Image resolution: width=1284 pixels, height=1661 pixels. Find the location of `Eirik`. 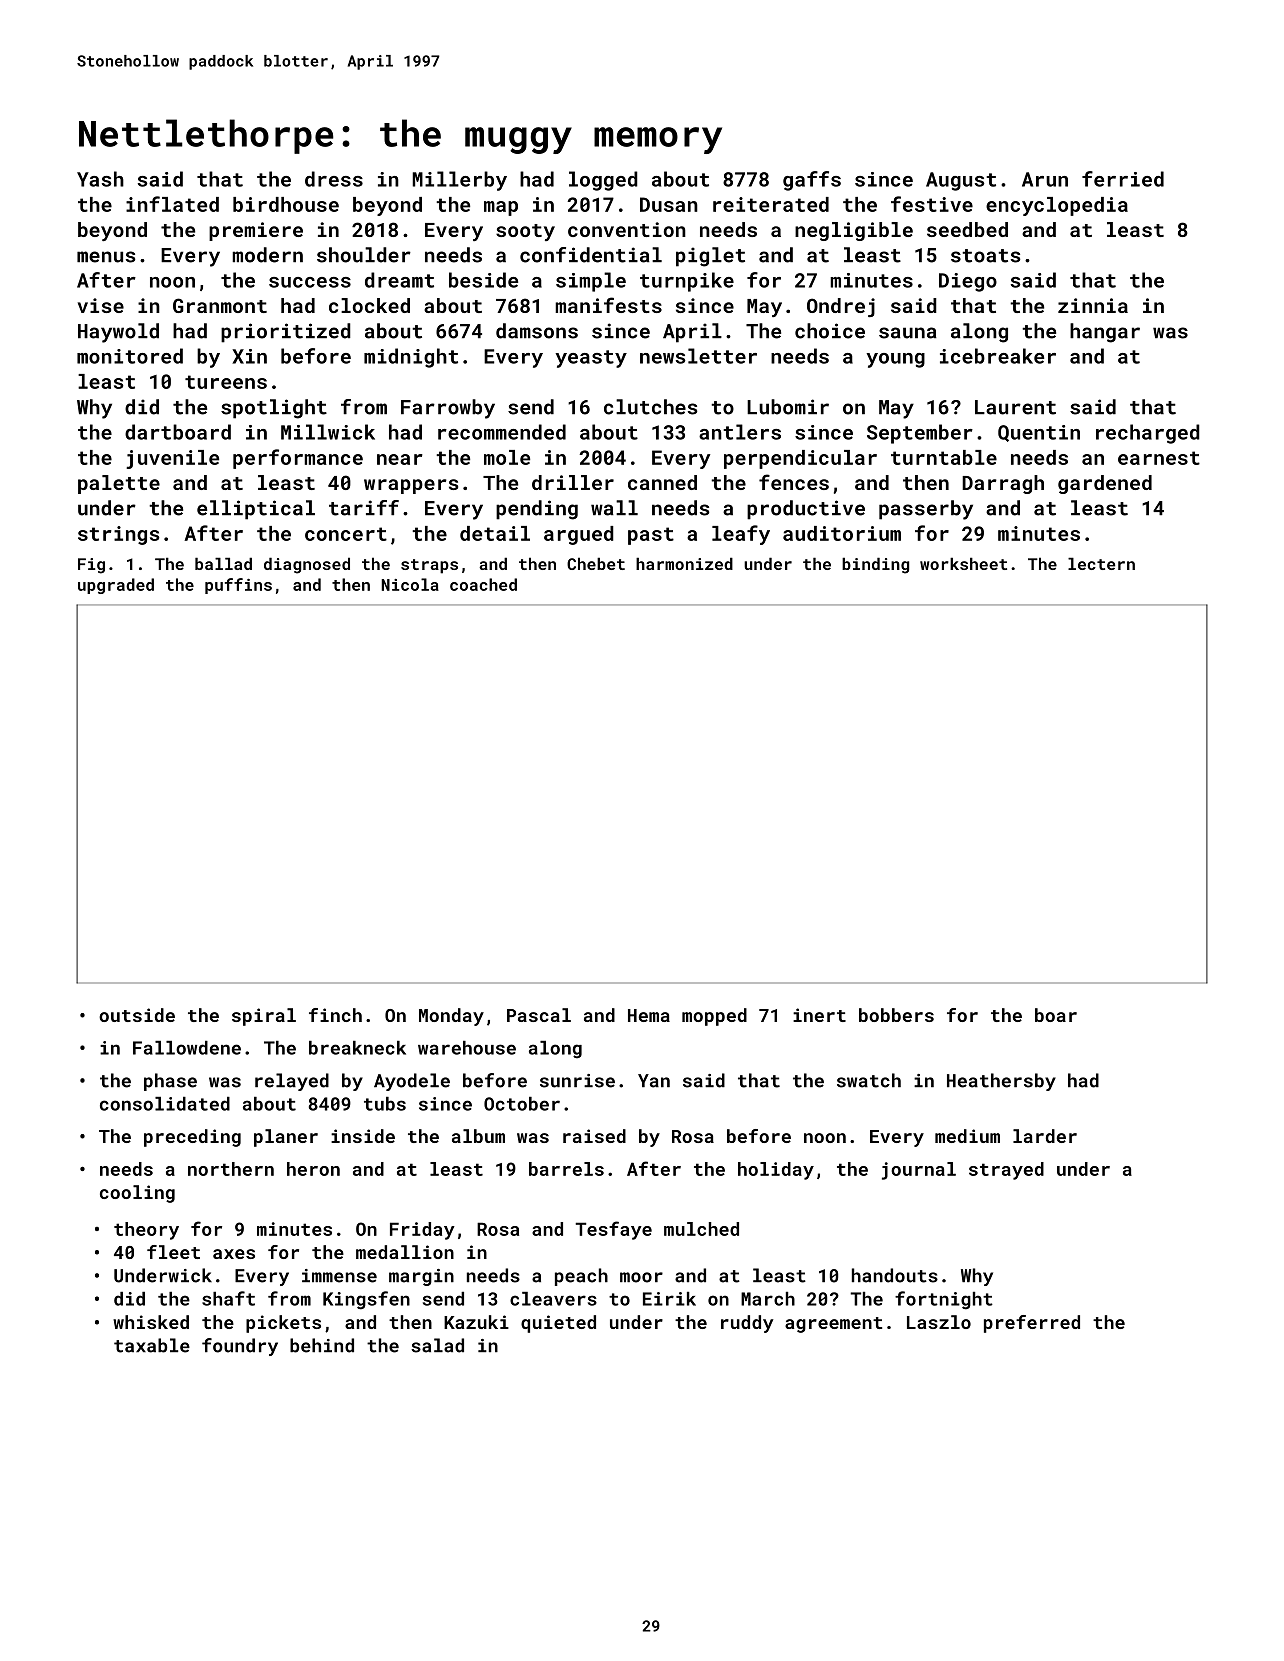

Eirik is located at coordinates (669, 1299).
